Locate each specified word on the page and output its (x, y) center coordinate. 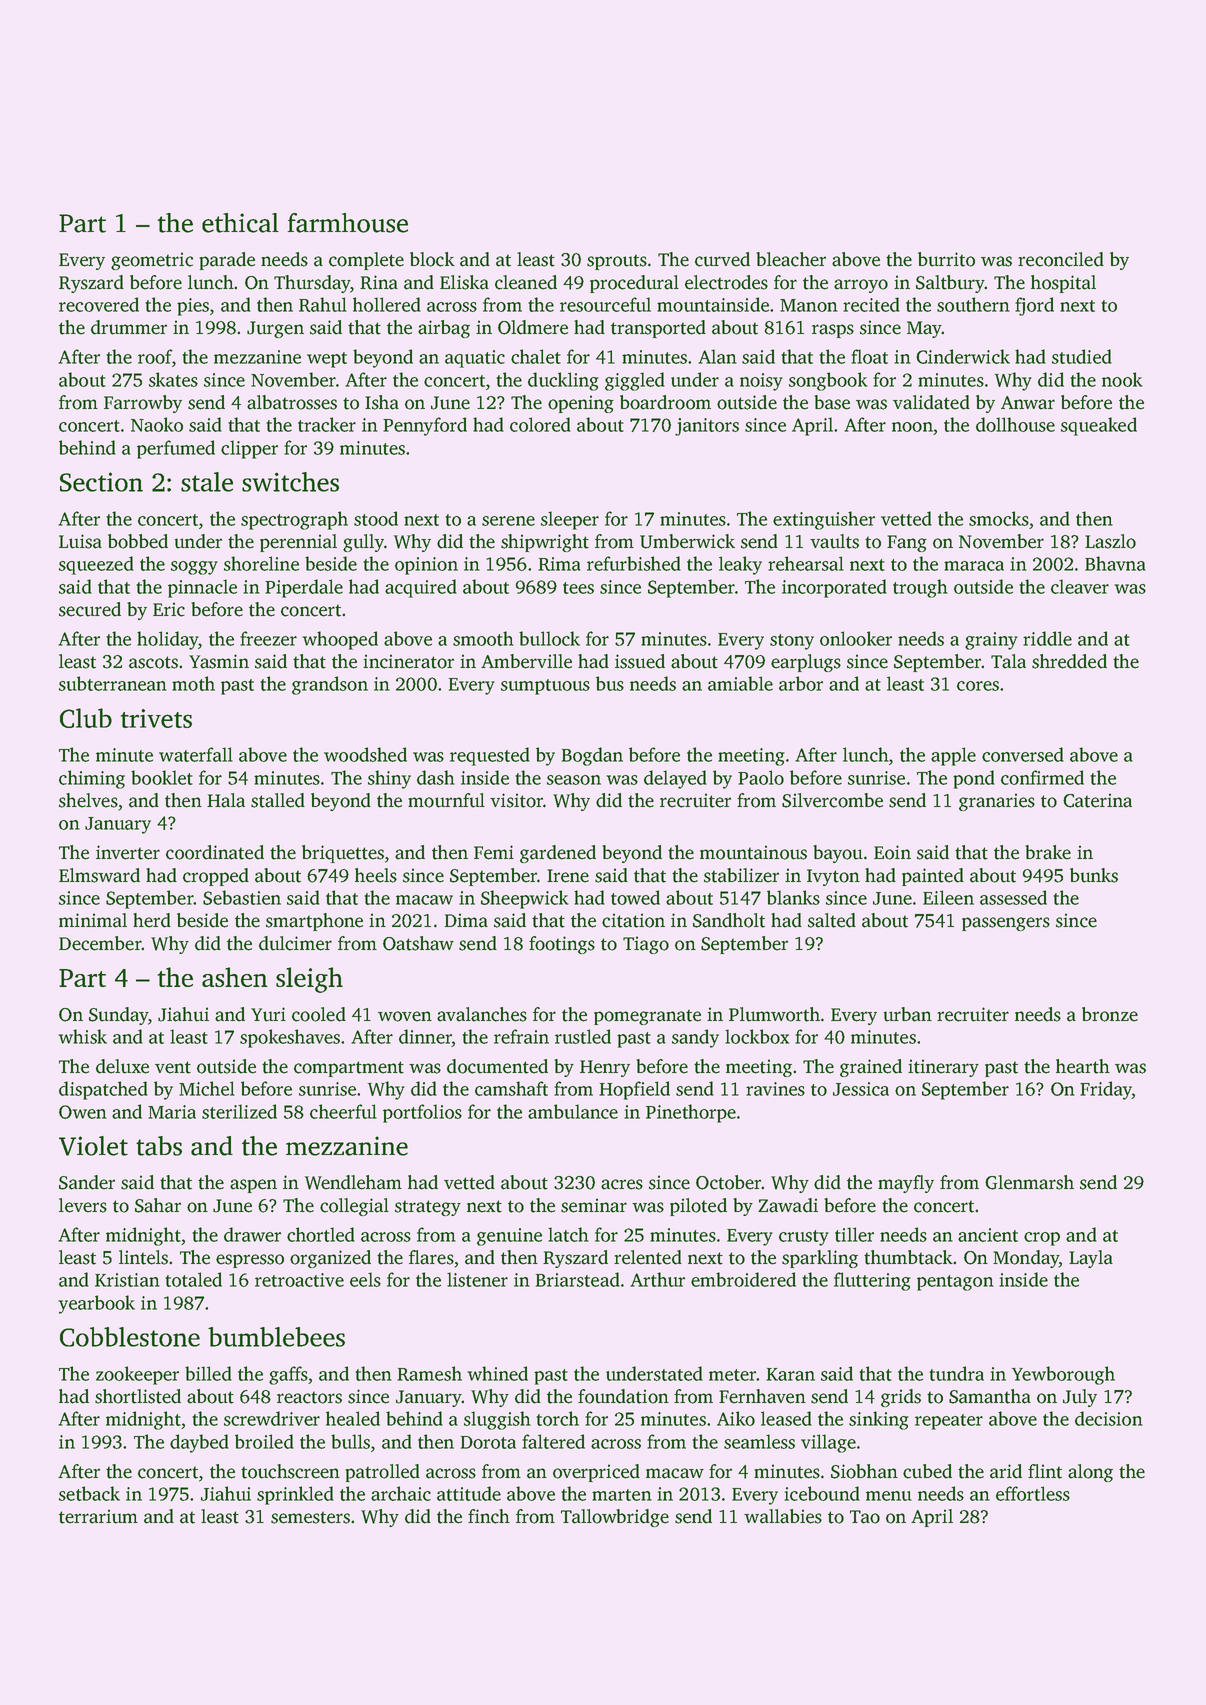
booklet (162, 777)
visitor (516, 800)
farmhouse (348, 223)
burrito (946, 259)
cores (978, 686)
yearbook (96, 1304)
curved (722, 259)
